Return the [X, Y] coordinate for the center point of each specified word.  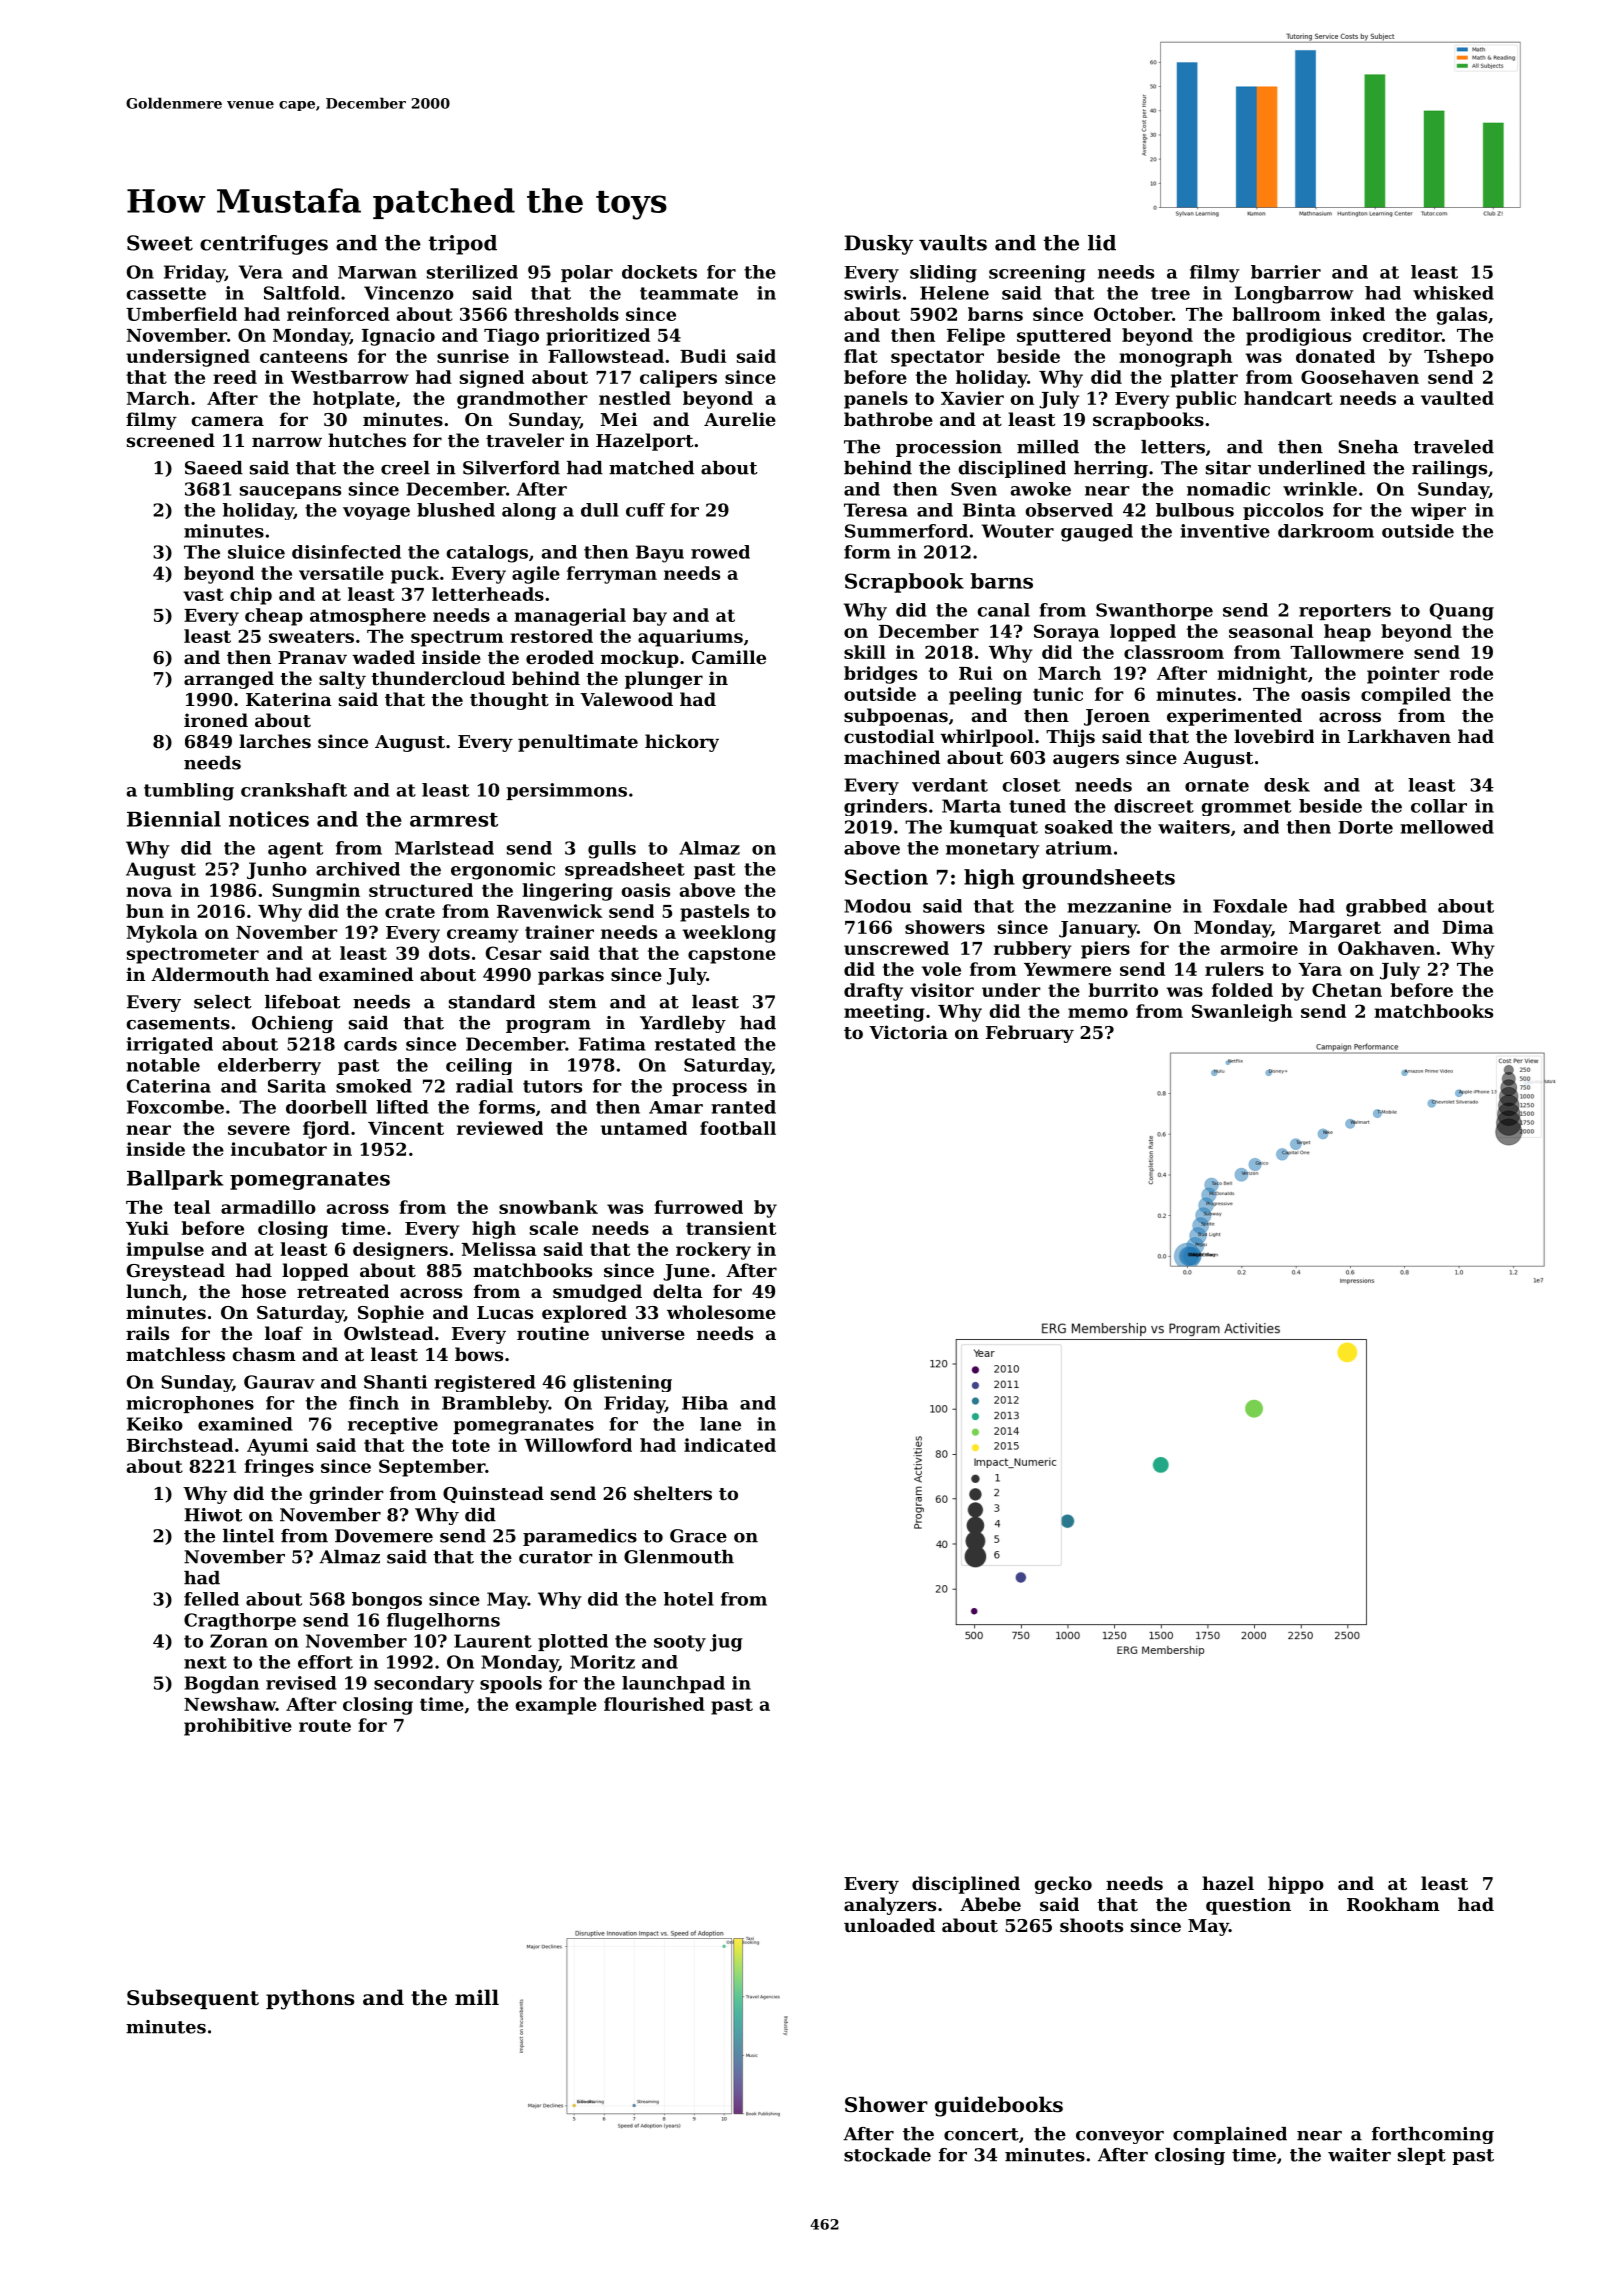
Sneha [1368, 447]
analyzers [890, 1906]
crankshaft [294, 790]
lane [720, 1424]
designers [400, 1251]
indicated [730, 1445]
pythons [310, 1999]
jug [726, 1643]
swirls [872, 293]
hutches [367, 440]
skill [865, 652]
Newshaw [230, 1704]
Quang [1462, 612]
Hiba [705, 1403]
